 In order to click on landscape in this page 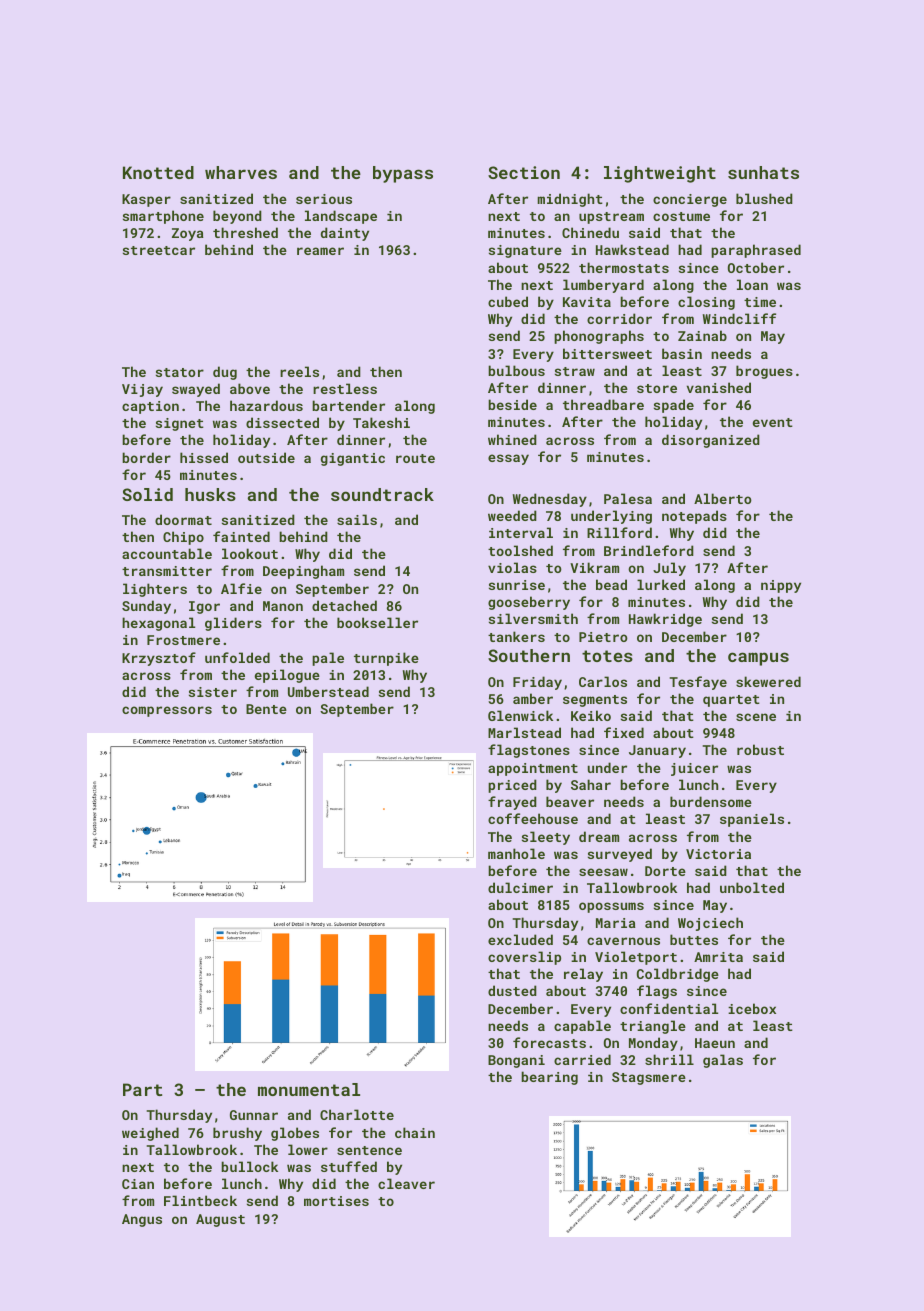, I will do `click(341, 217)`.
